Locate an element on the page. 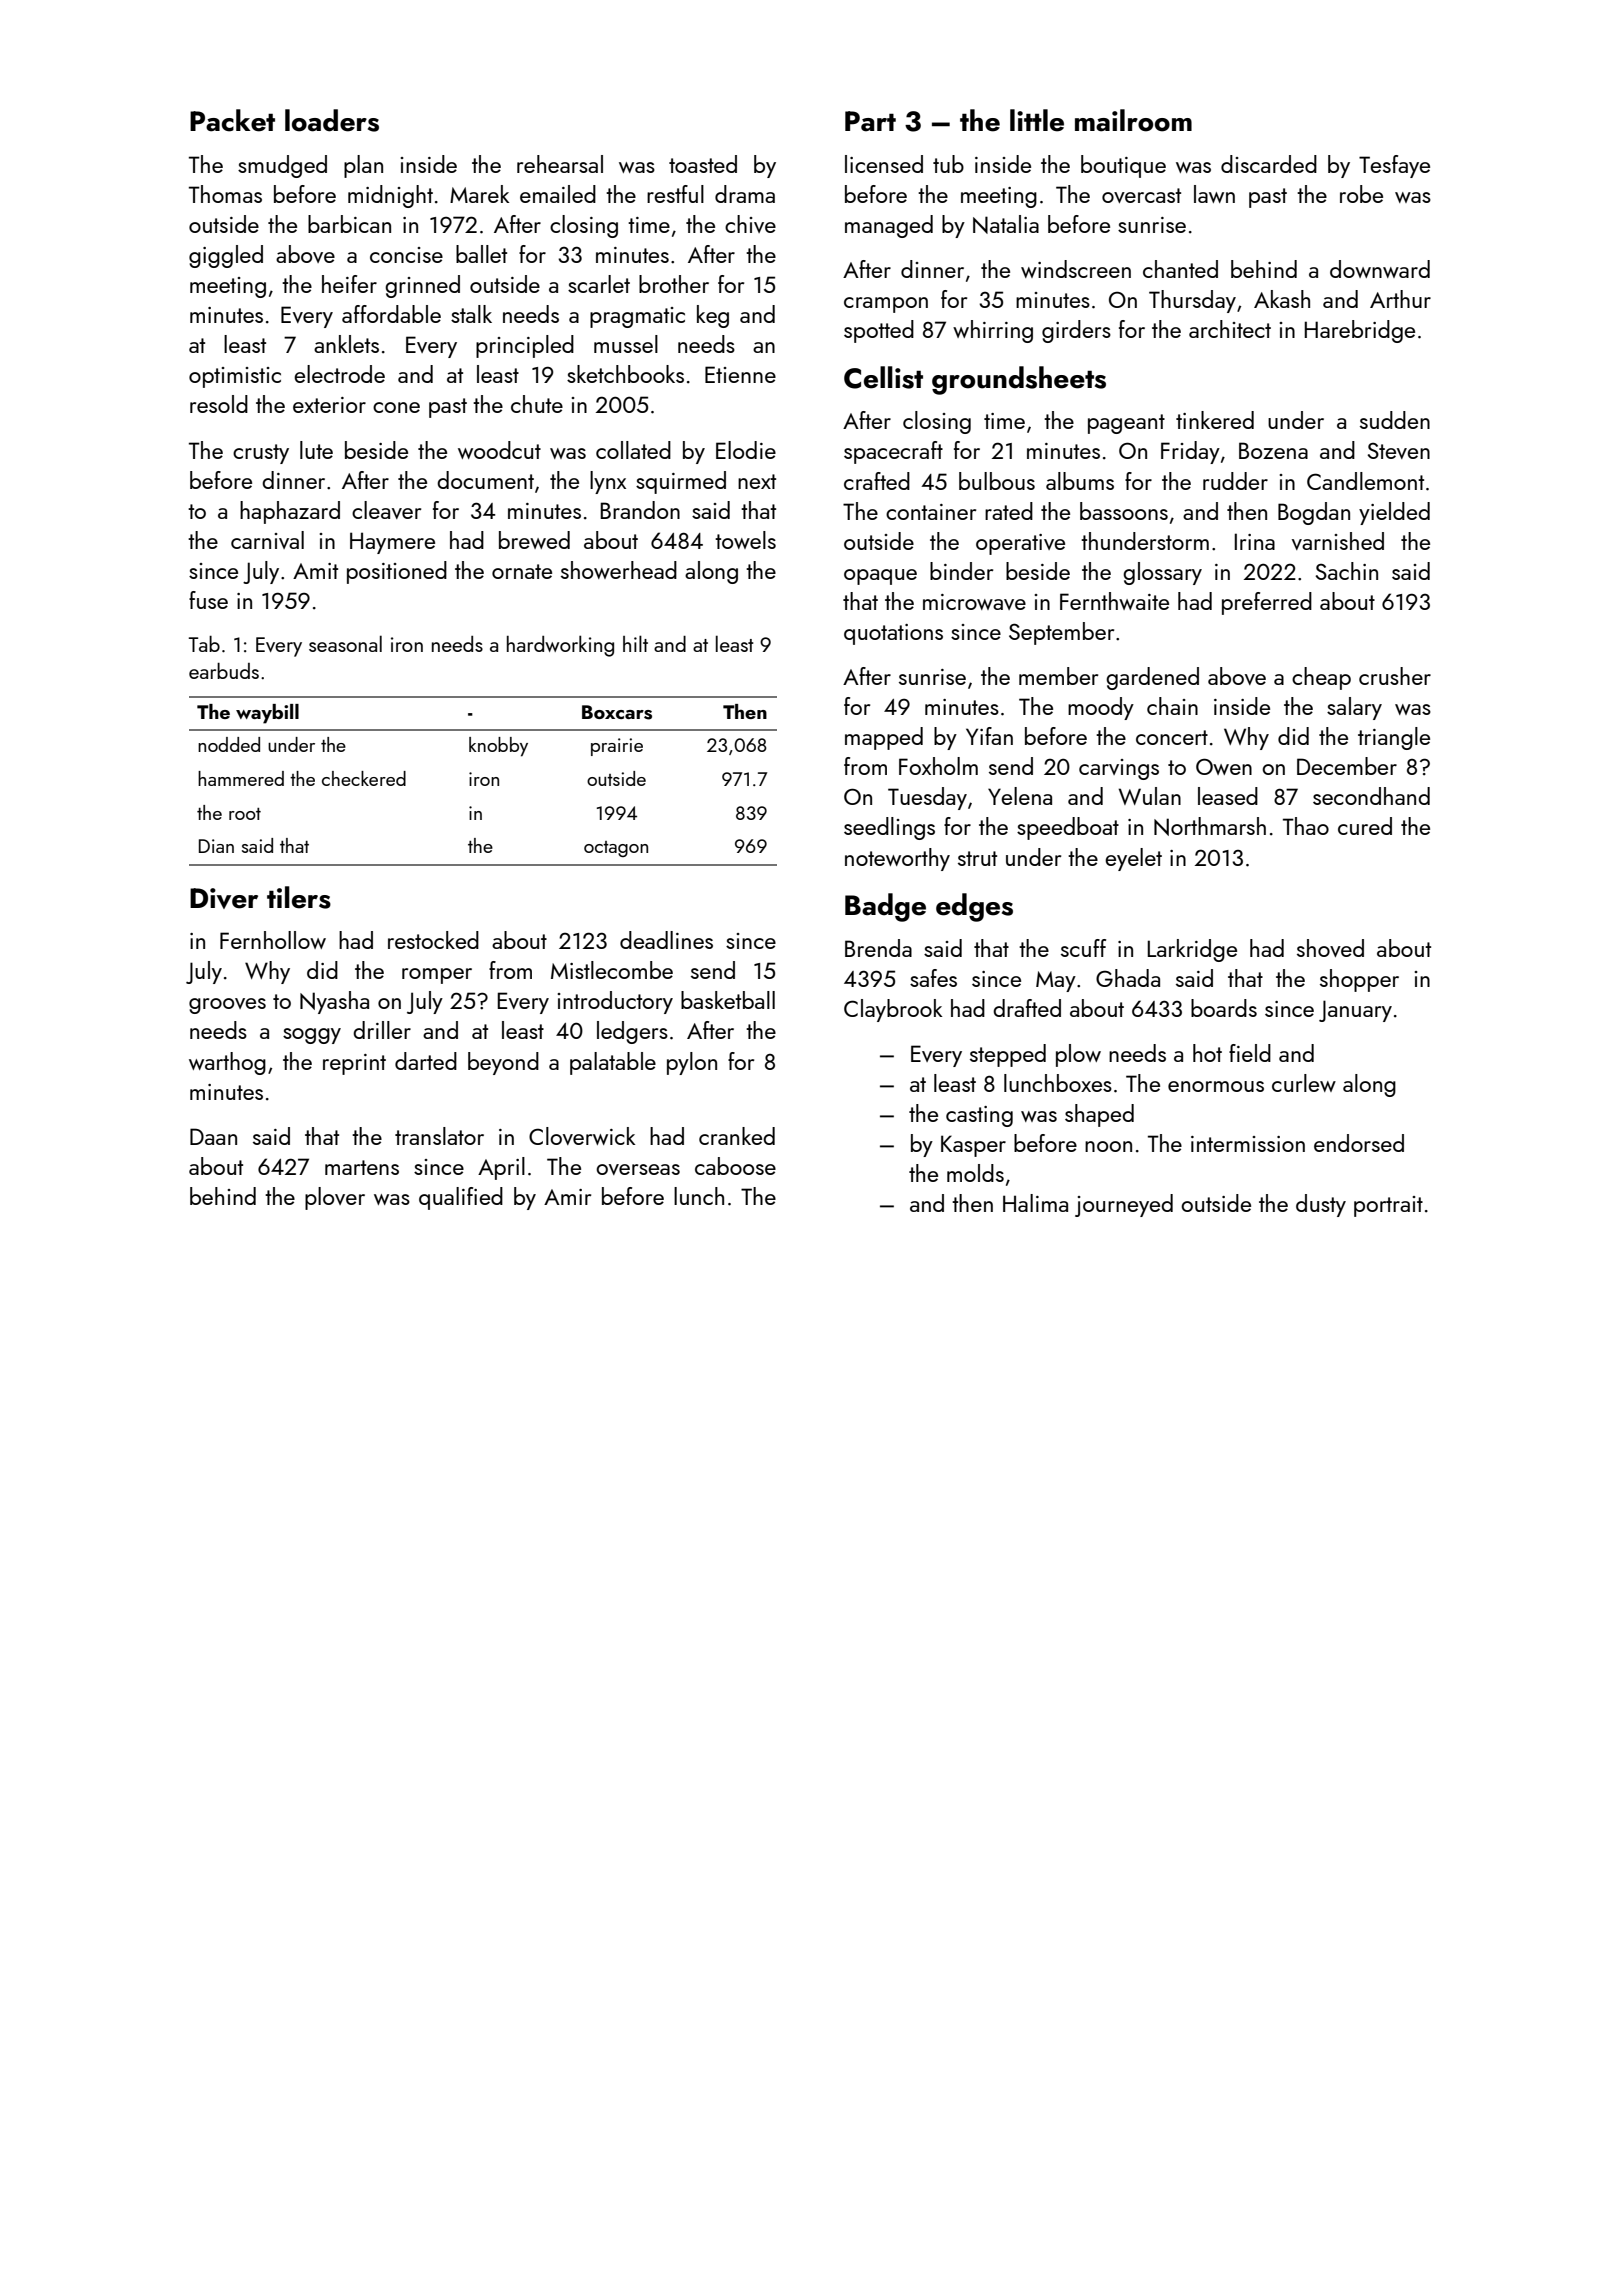  Yelena is located at coordinates (1020, 796).
